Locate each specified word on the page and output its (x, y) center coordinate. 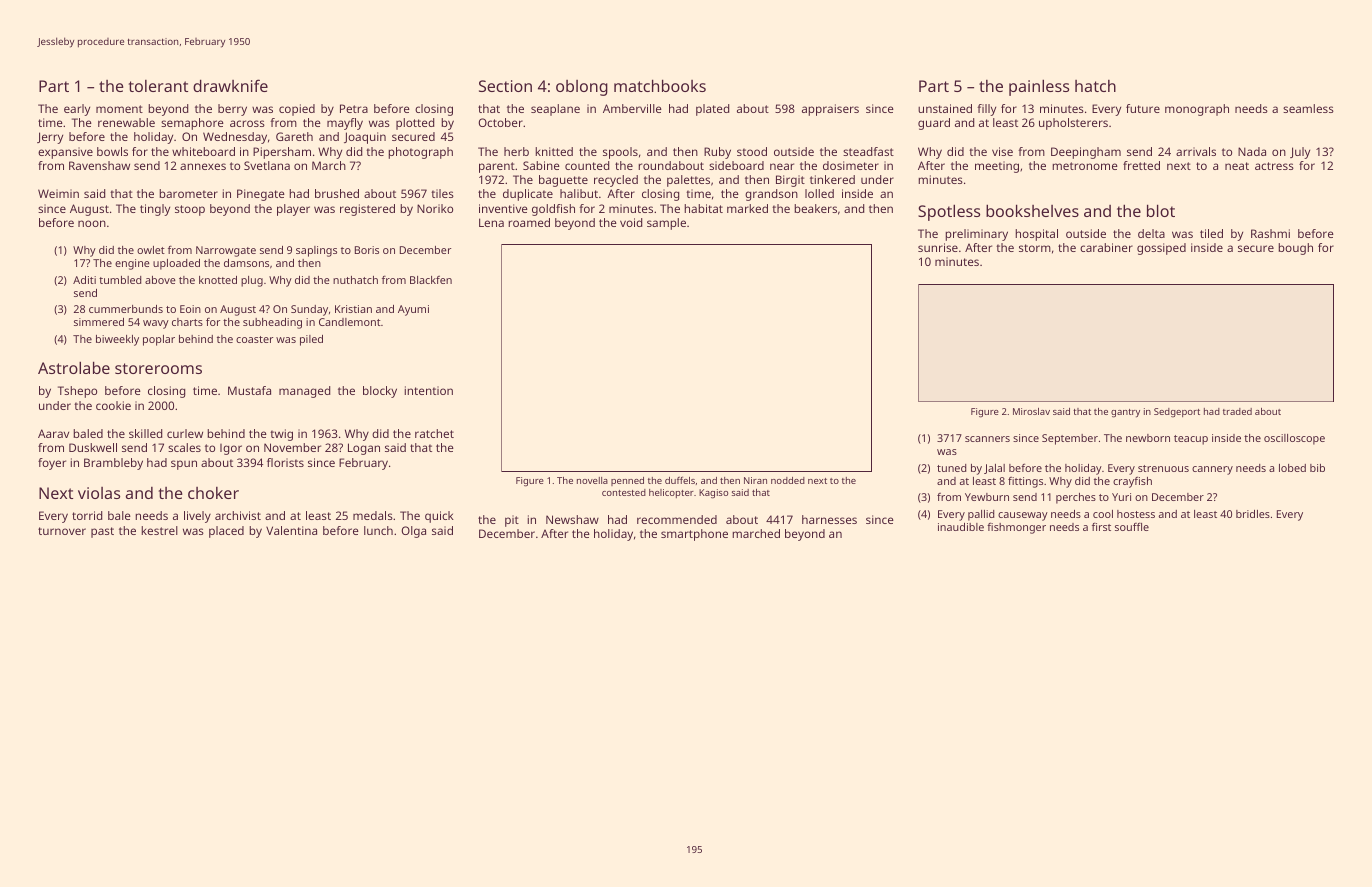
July (1300, 153)
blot (1161, 210)
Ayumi (413, 310)
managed (304, 392)
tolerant (158, 86)
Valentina (291, 530)
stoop (190, 210)
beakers (815, 208)
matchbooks (660, 85)
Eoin (190, 309)
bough (1295, 249)
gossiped (1161, 249)
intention (428, 390)
